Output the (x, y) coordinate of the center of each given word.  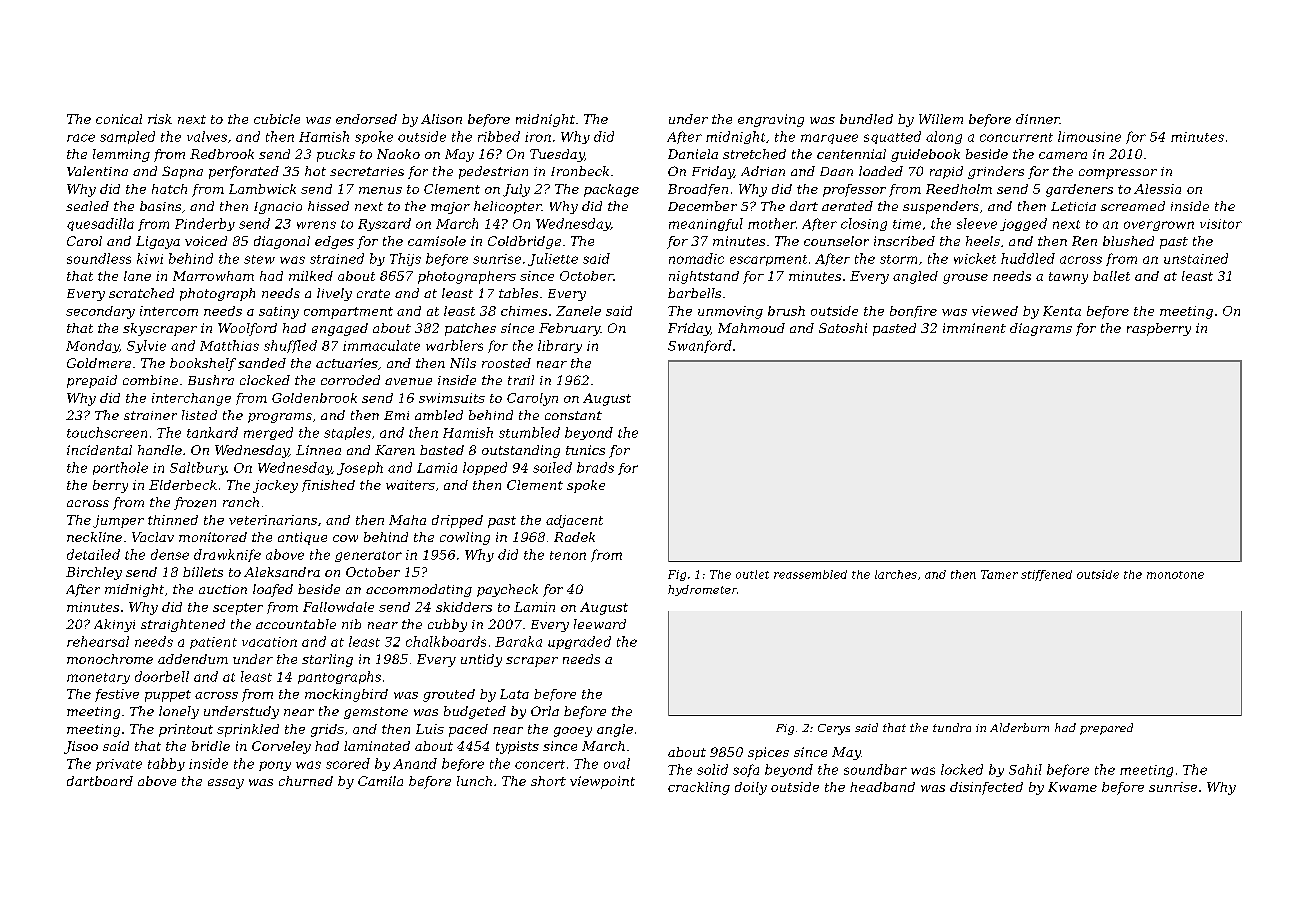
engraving (771, 120)
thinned (173, 520)
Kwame (1072, 787)
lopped (485, 468)
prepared (1106, 729)
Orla (545, 711)
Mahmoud (751, 328)
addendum (193, 659)
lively (334, 294)
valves (207, 136)
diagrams (1041, 329)
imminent (974, 328)
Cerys (834, 729)
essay (226, 784)
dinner (1038, 119)
